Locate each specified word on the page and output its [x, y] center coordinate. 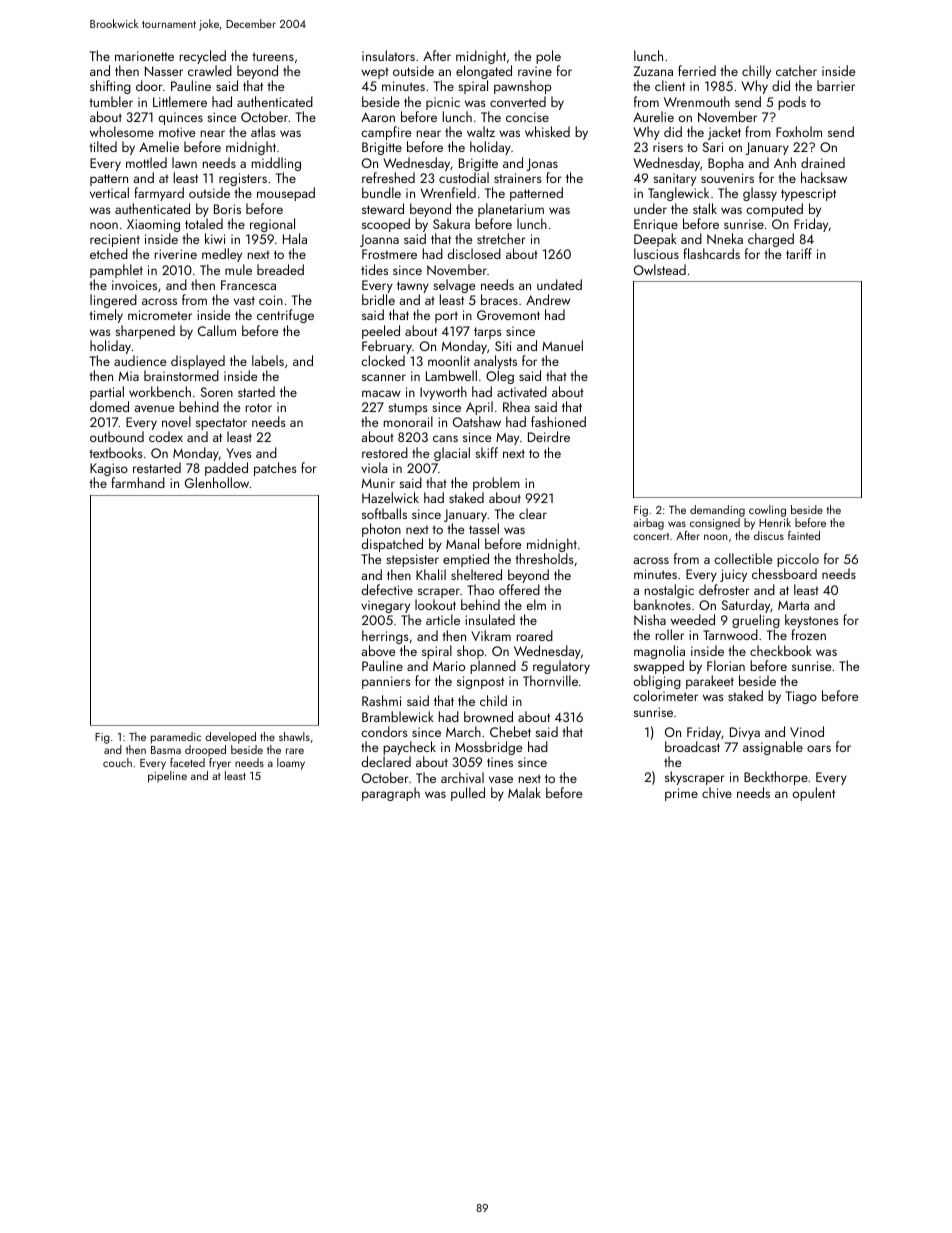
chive [717, 792]
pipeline [167, 777]
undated [559, 284]
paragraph [391, 794]
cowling [767, 511]
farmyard [159, 194]
